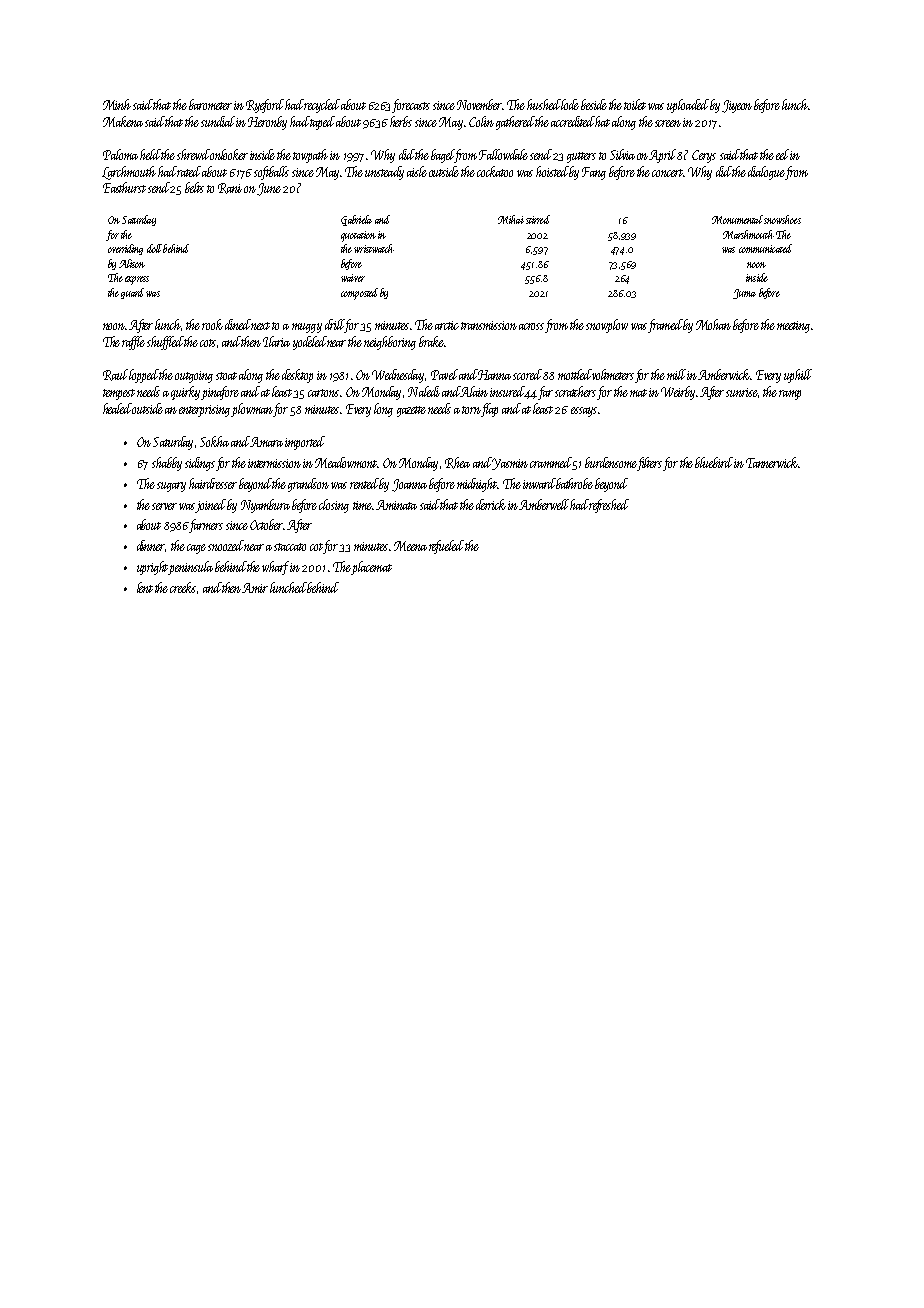 The width and height of the image is (924, 1308). I want to click on hoisted, so click(552, 171).
